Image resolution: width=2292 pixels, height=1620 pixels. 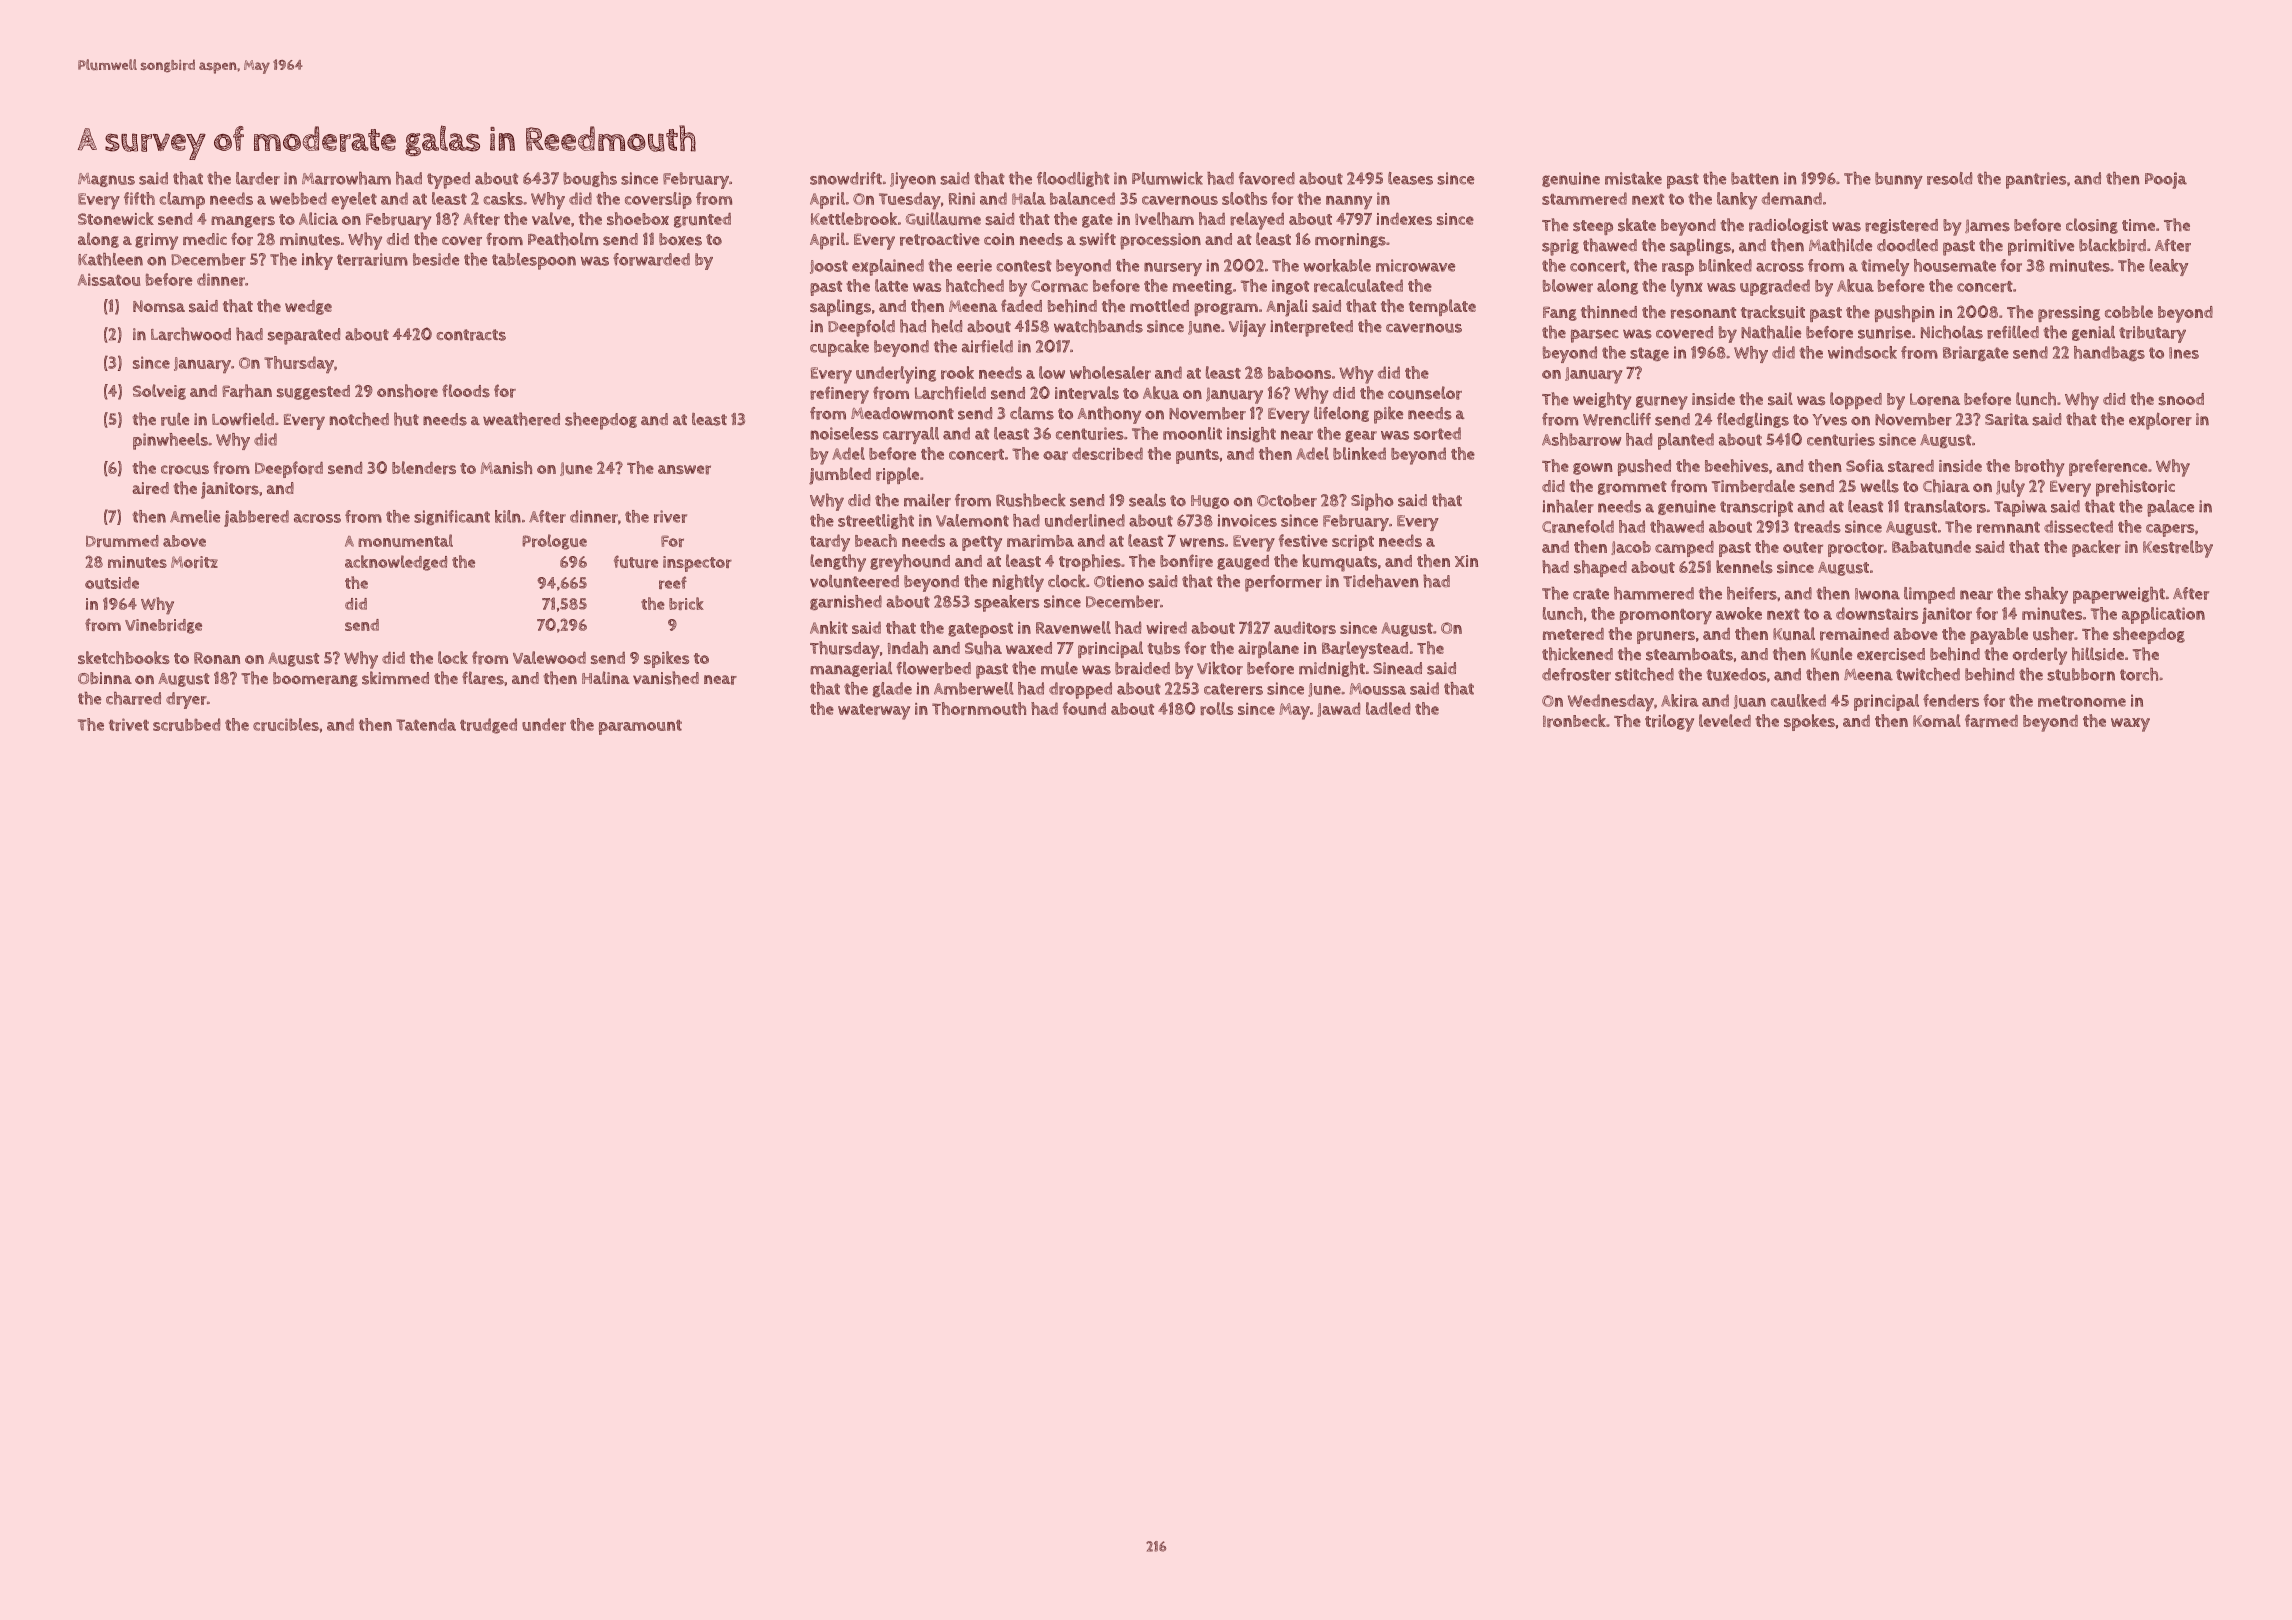 What do you see at coordinates (1311, 328) in the screenshot?
I see `interpreted` at bounding box center [1311, 328].
